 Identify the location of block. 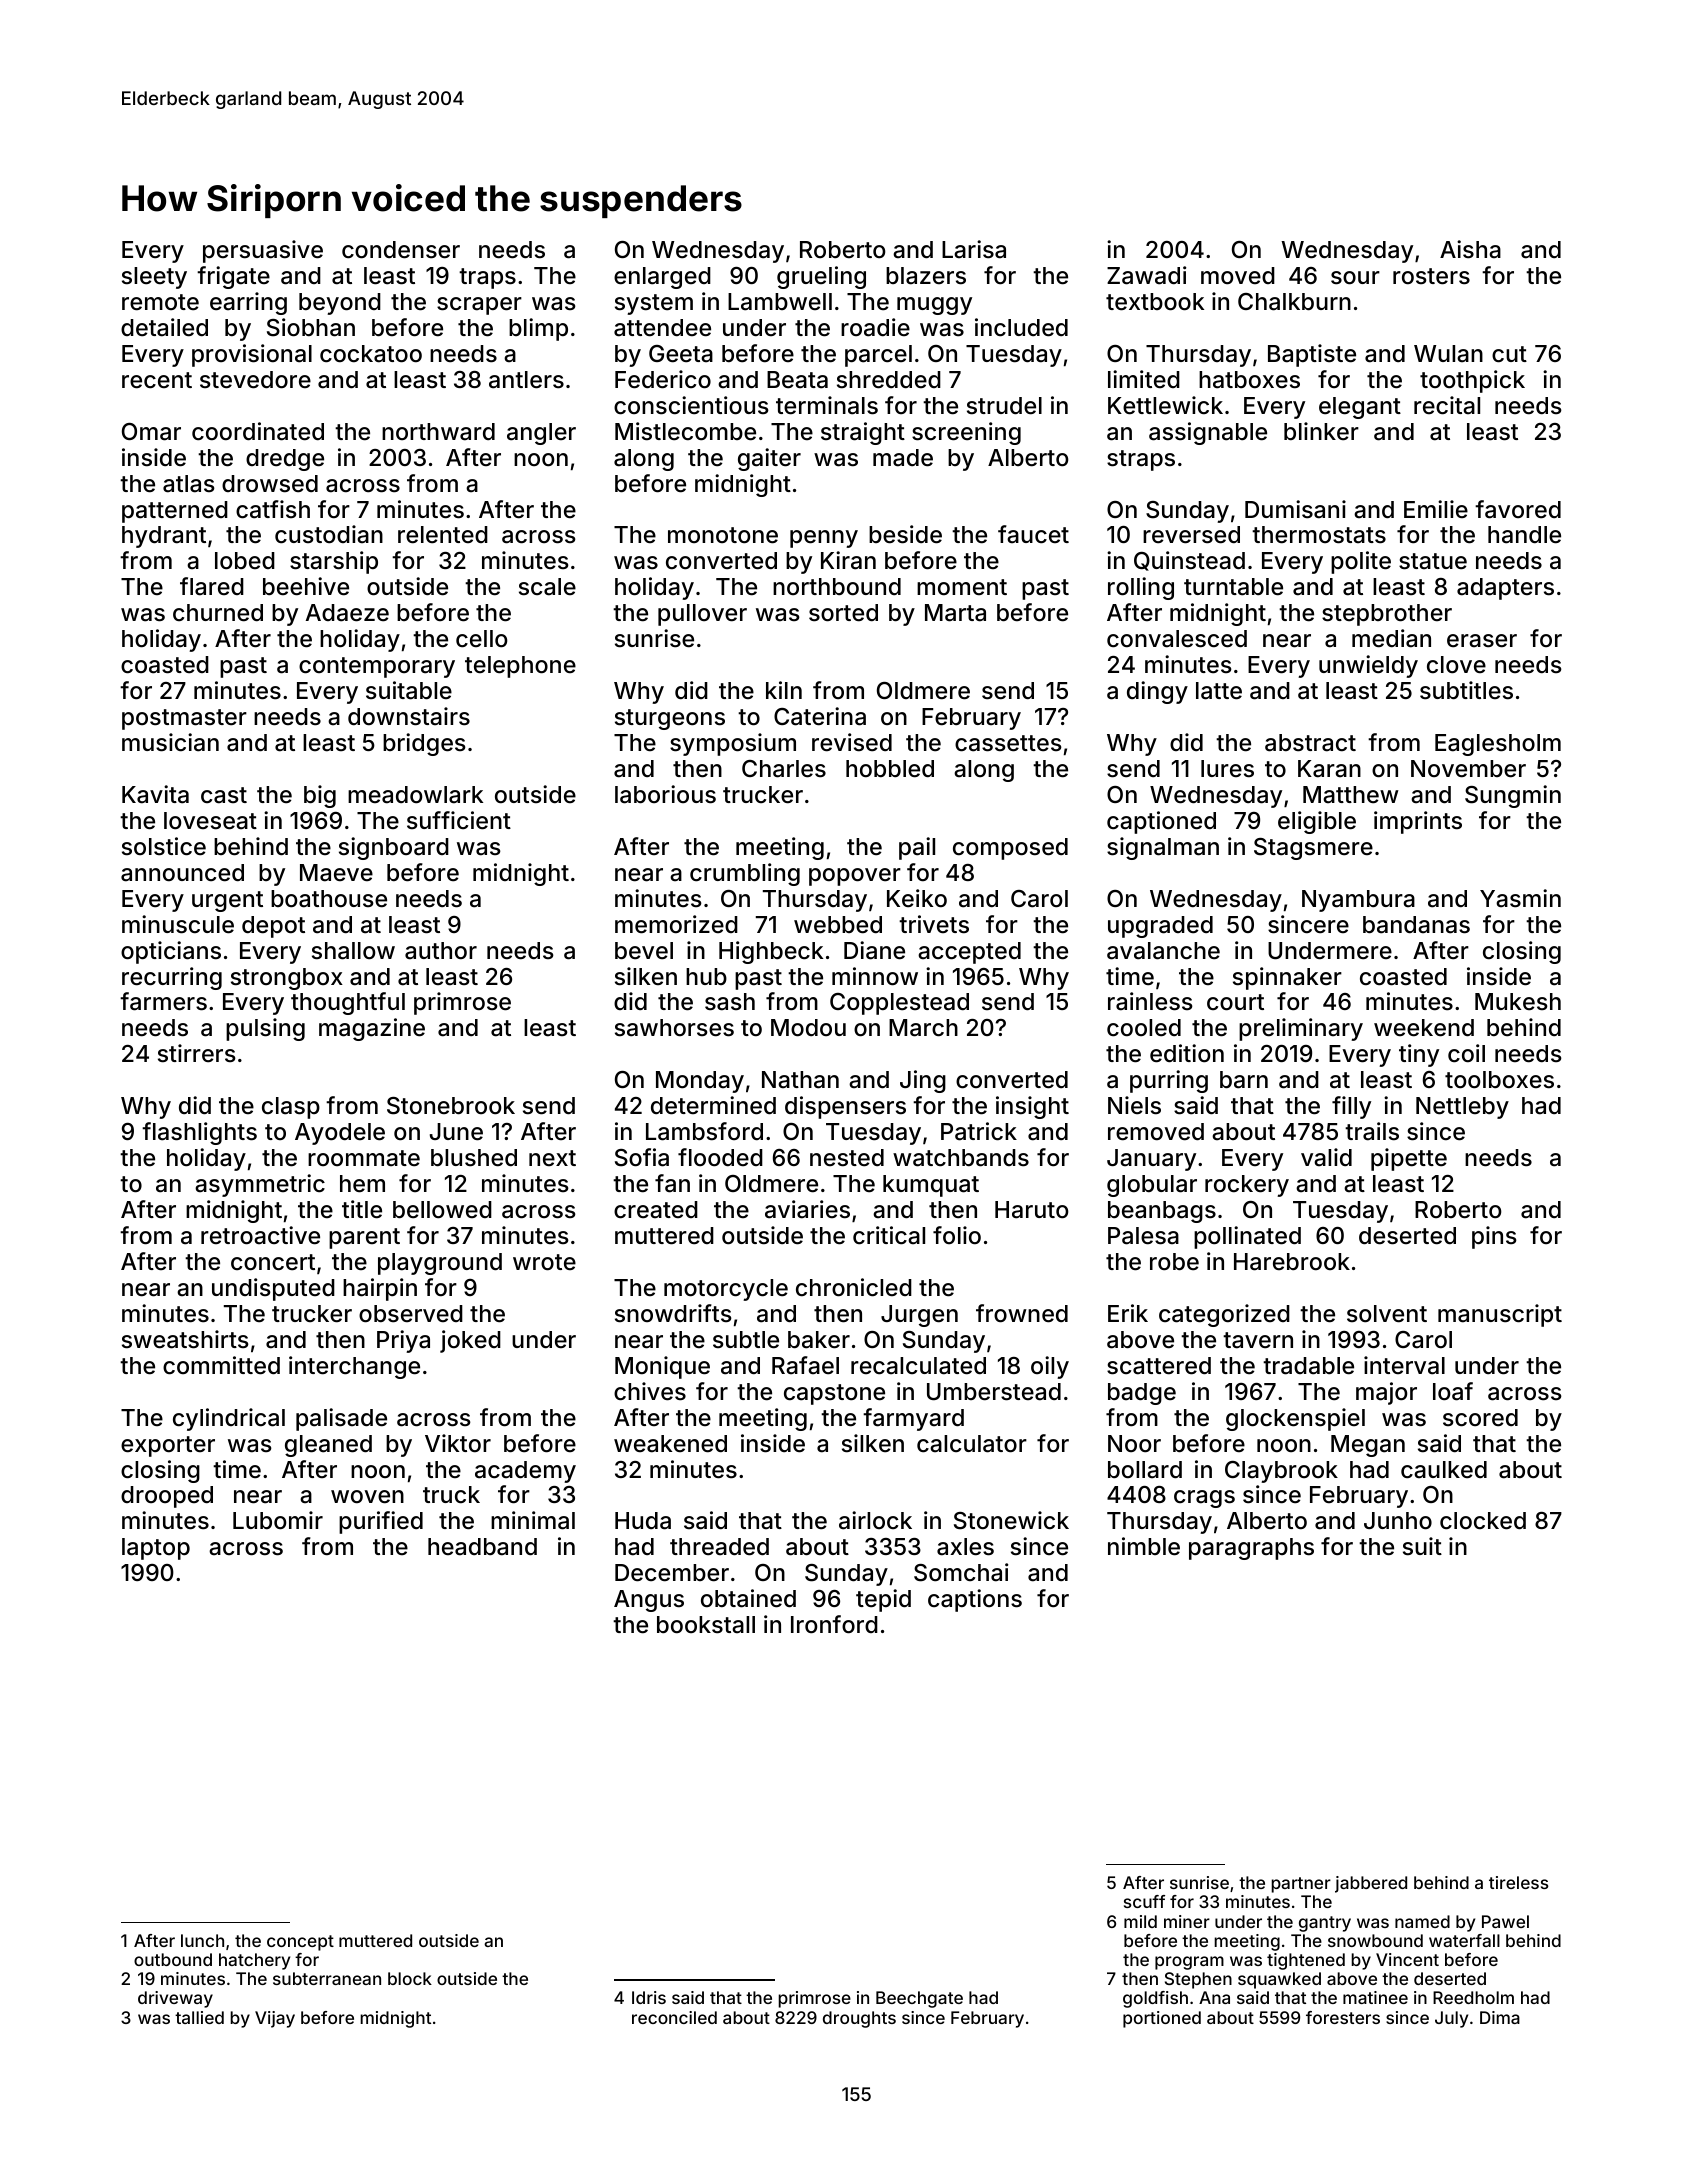
(410, 1978).
